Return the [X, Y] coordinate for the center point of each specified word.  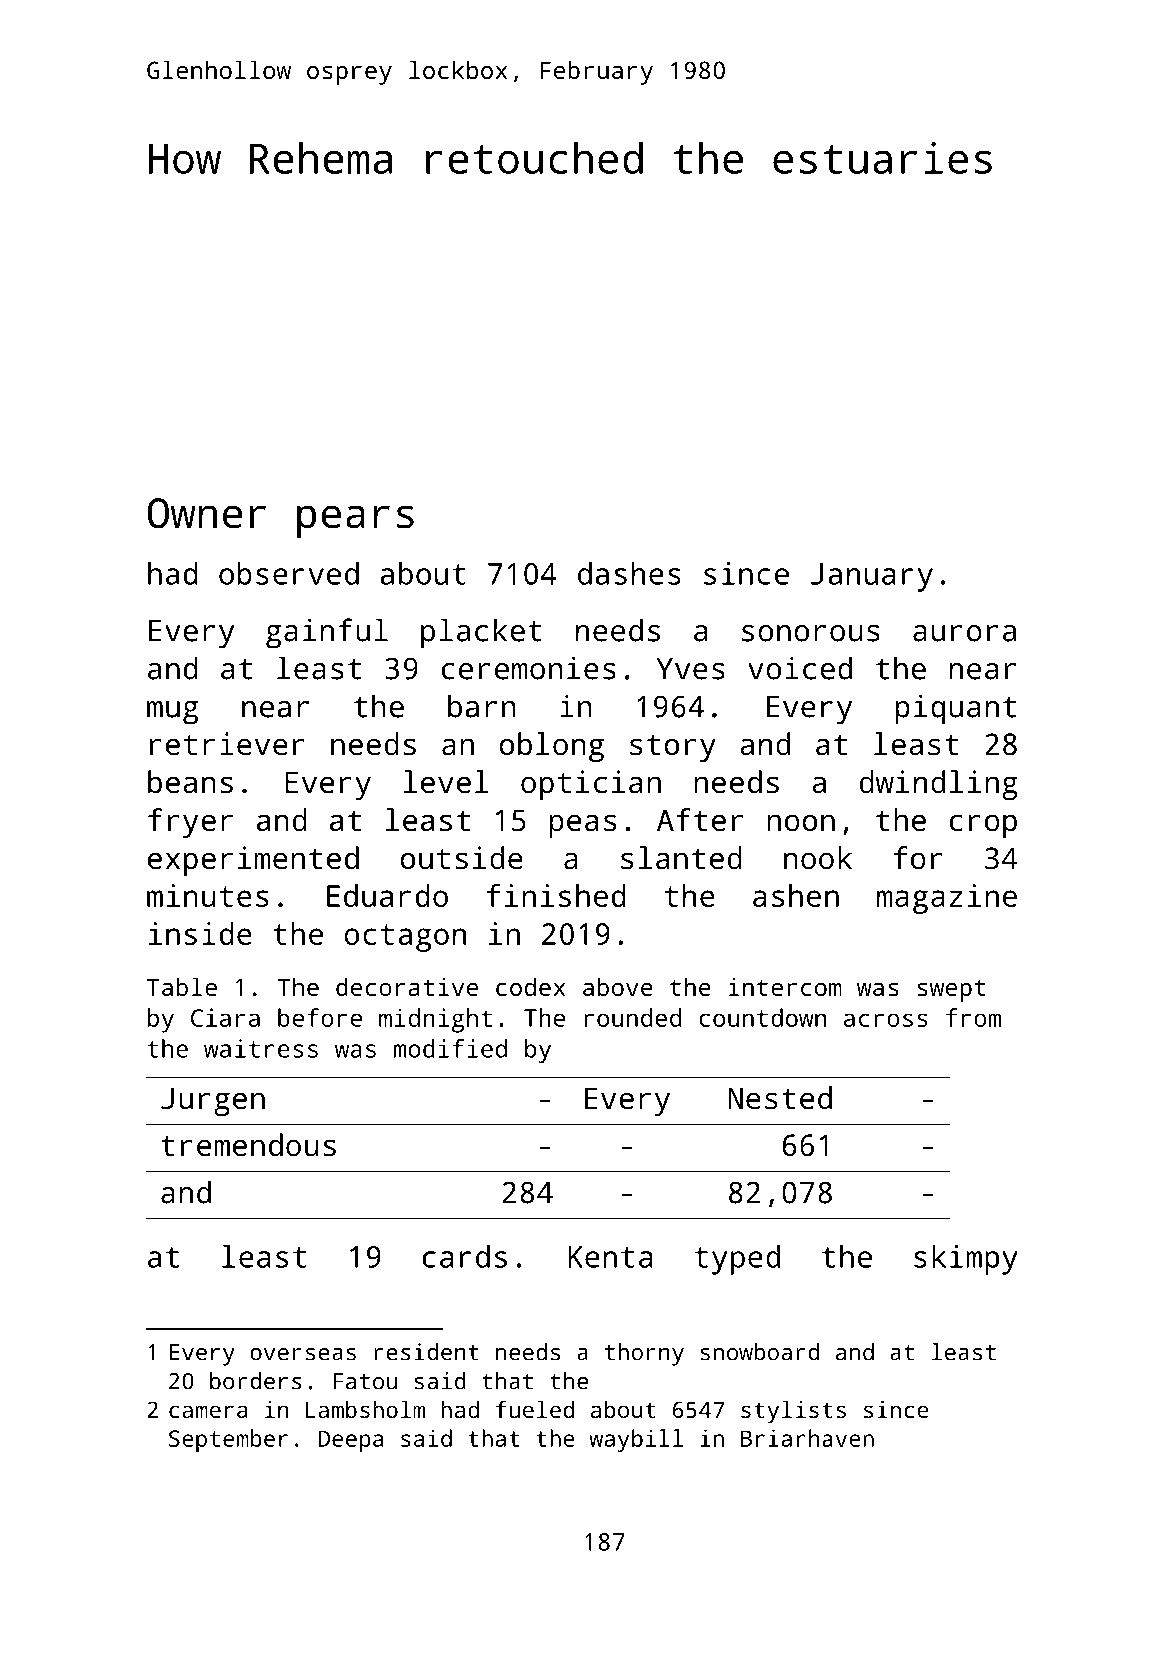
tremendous [248, 1145]
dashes [629, 573]
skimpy [966, 1260]
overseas [303, 1354]
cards [465, 1256]
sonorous [811, 633]
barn [482, 706]
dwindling [939, 785]
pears [355, 521]
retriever [227, 744]
